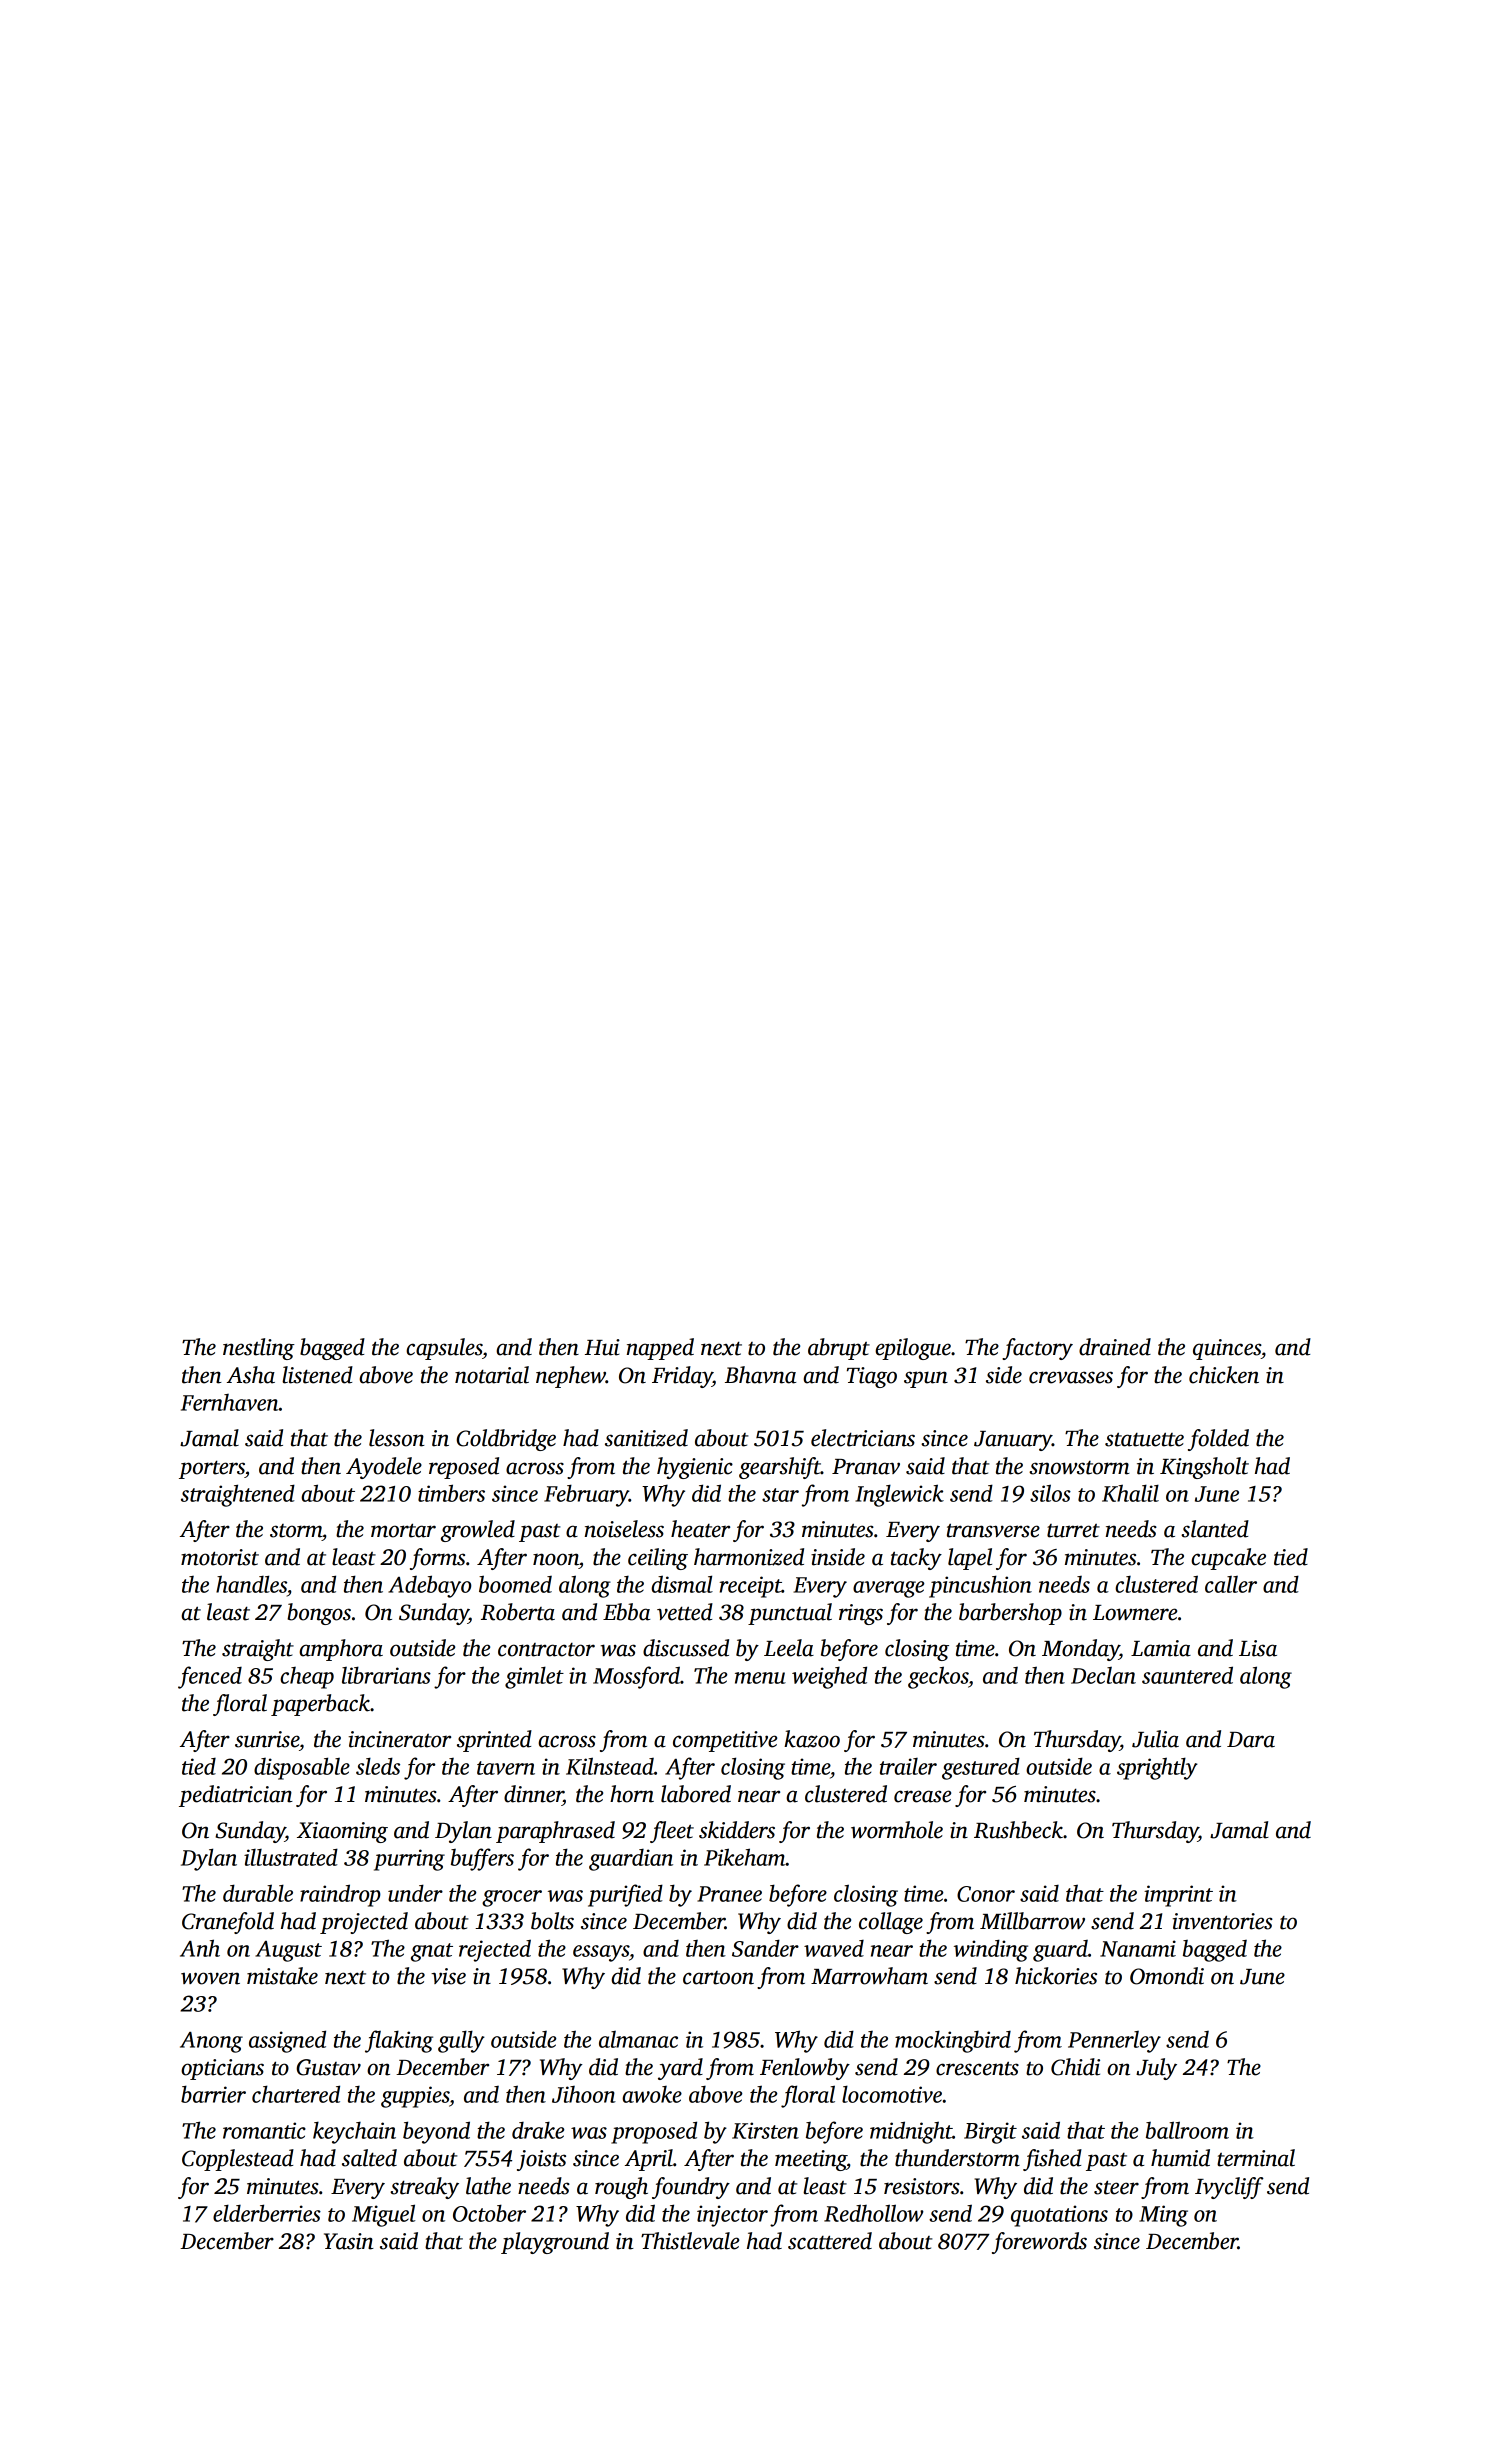 The image size is (1496, 2464). I want to click on injector, so click(732, 2216).
